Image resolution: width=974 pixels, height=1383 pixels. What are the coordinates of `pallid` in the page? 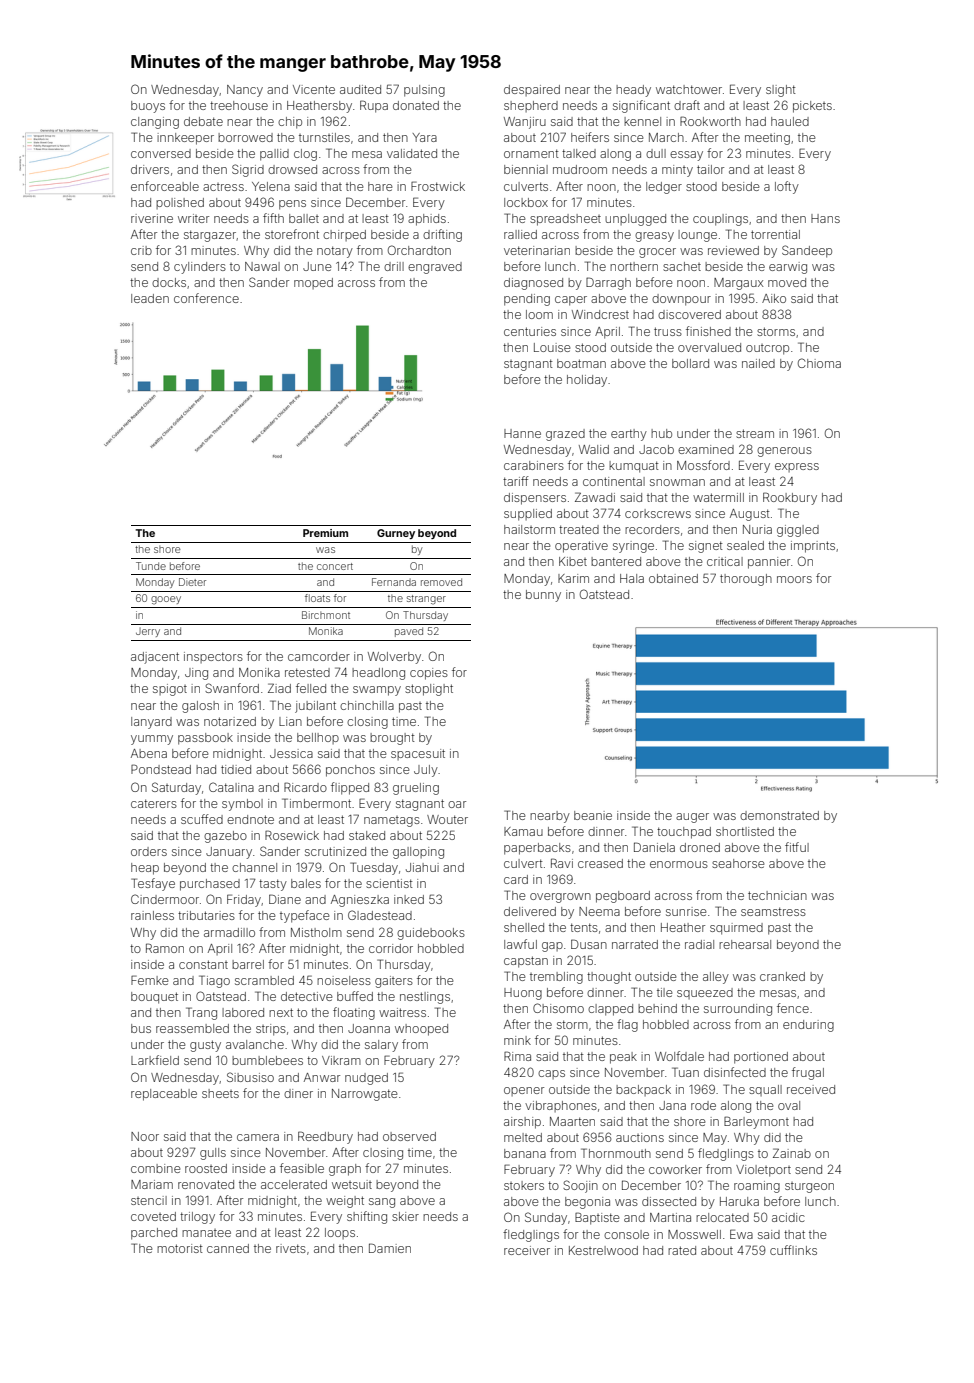 It's located at (274, 155).
